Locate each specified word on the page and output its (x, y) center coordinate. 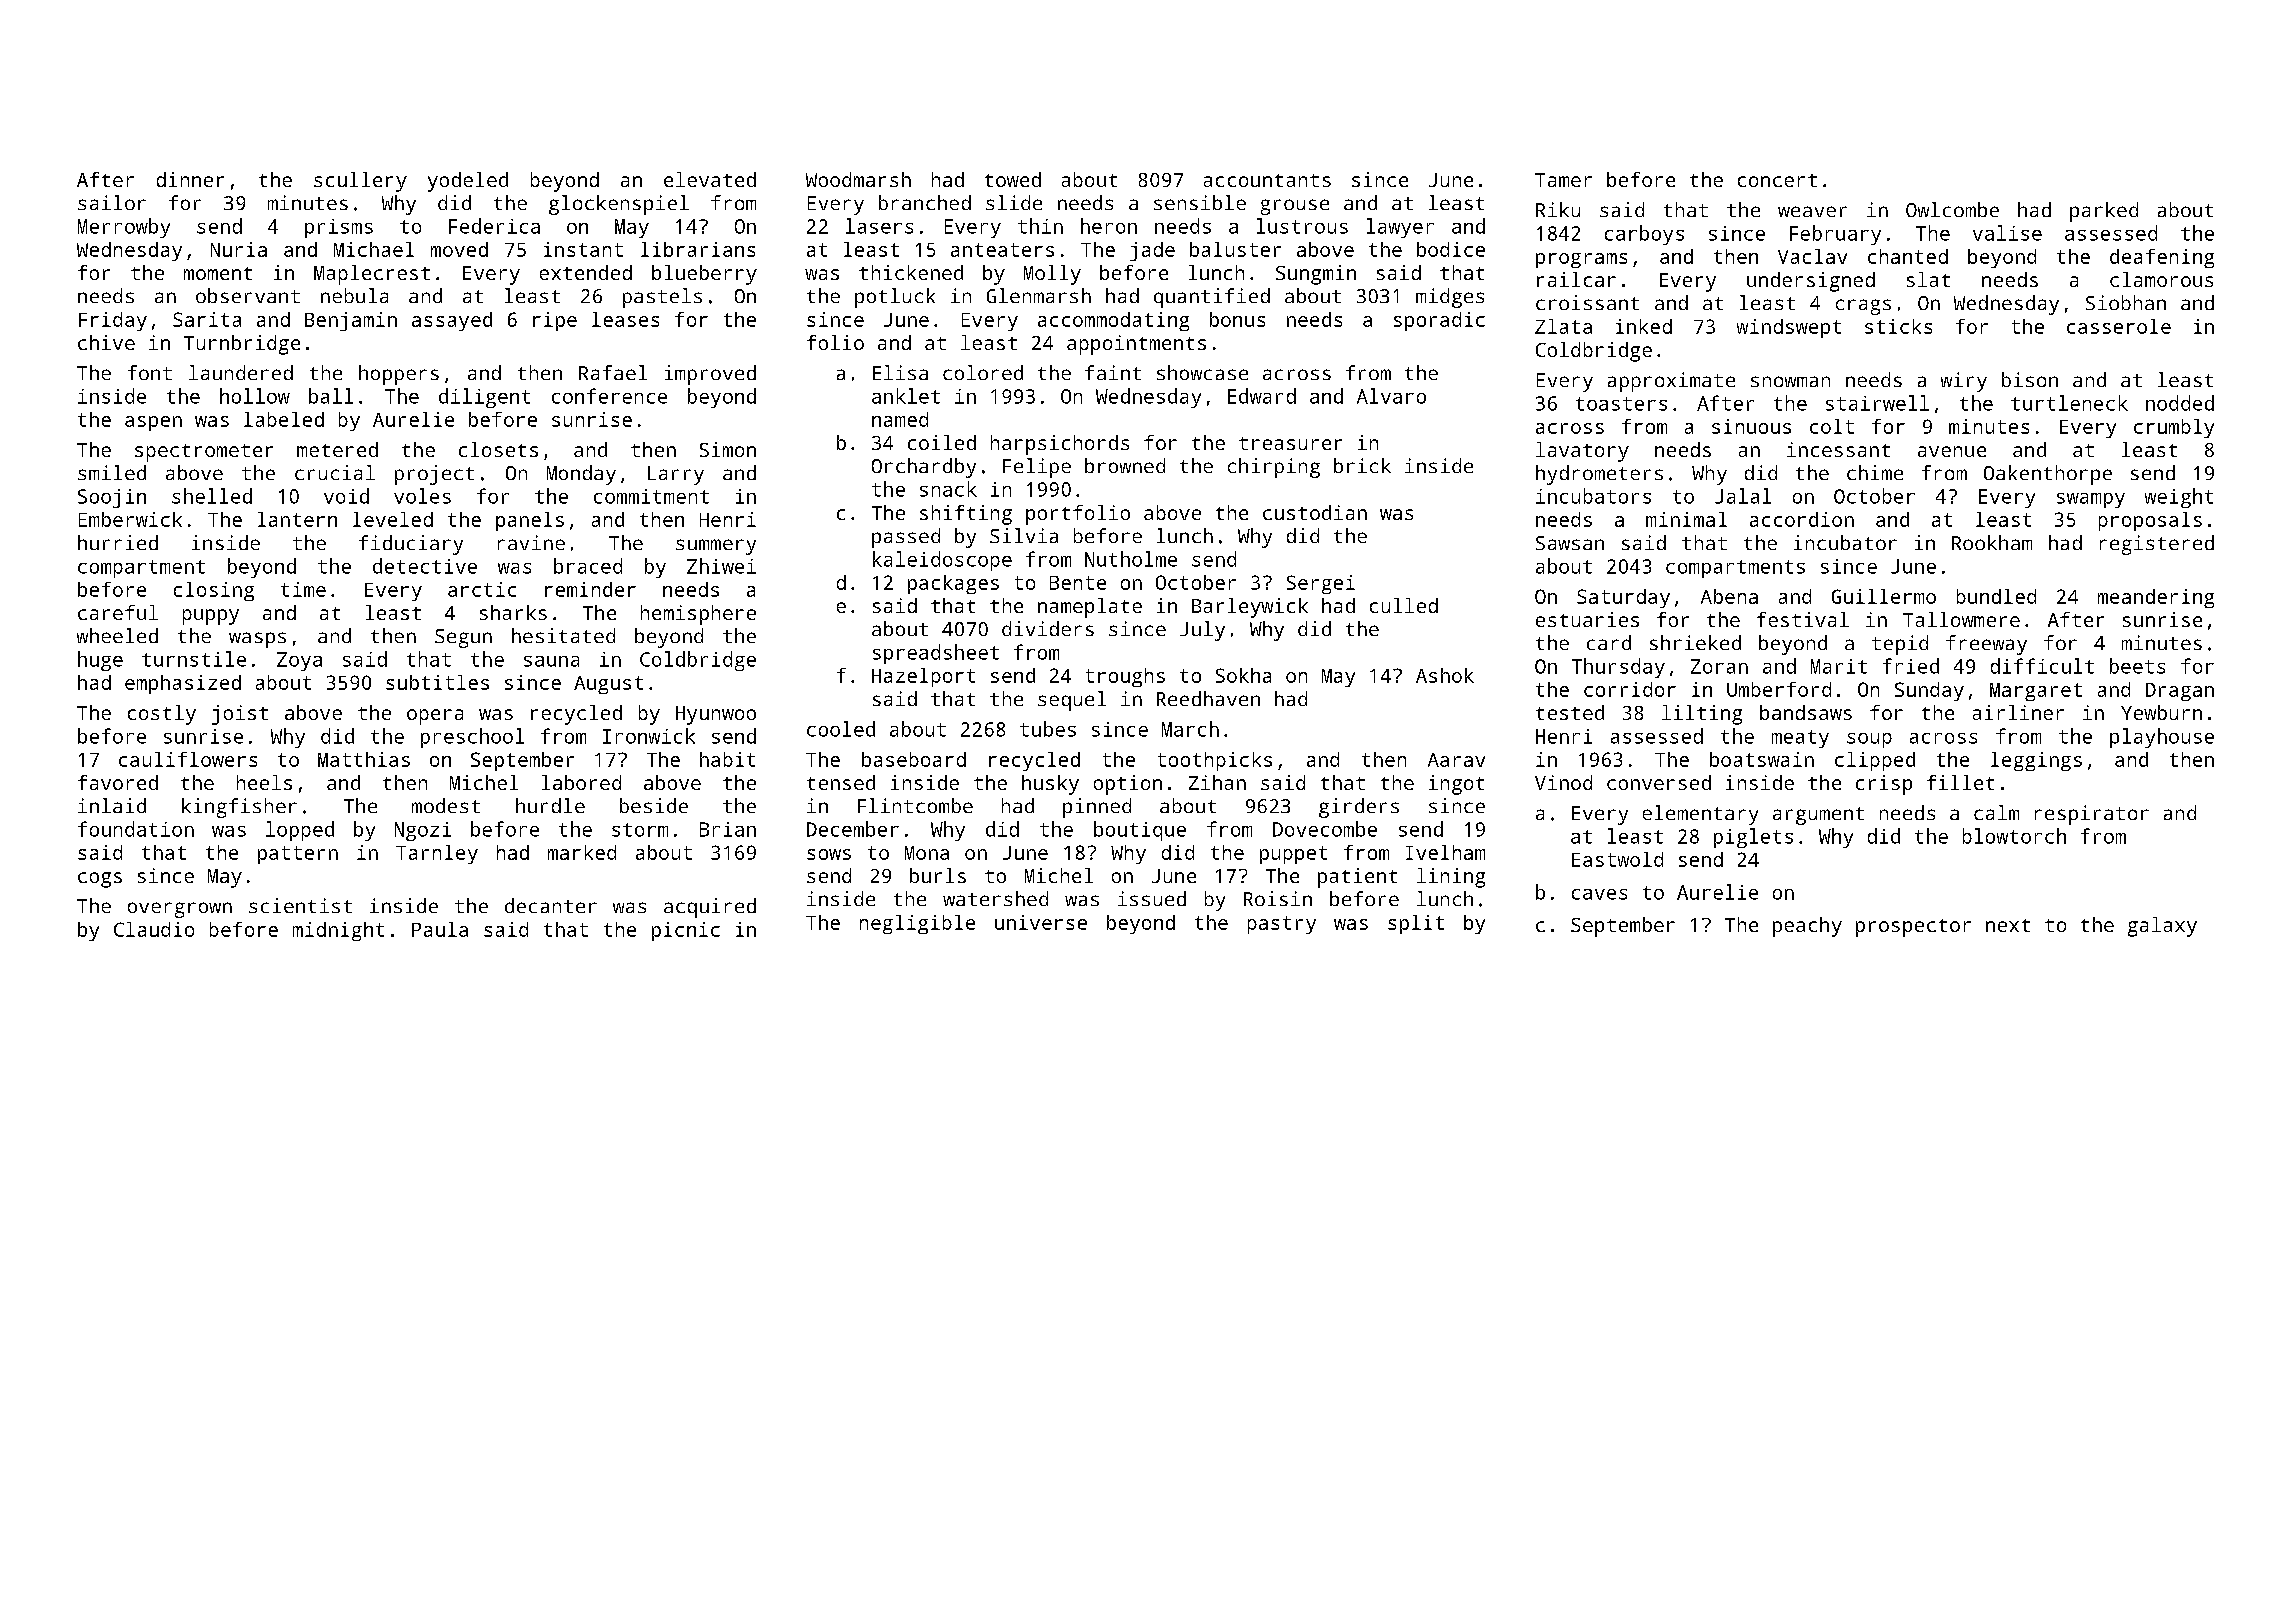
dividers (1048, 628)
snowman (1790, 381)
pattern (298, 855)
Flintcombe (915, 805)
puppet (1293, 855)
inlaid (112, 805)
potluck (895, 298)
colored (983, 372)
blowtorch (2014, 836)
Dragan (2180, 692)
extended (586, 272)
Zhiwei (721, 566)
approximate (1671, 382)
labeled (284, 419)
